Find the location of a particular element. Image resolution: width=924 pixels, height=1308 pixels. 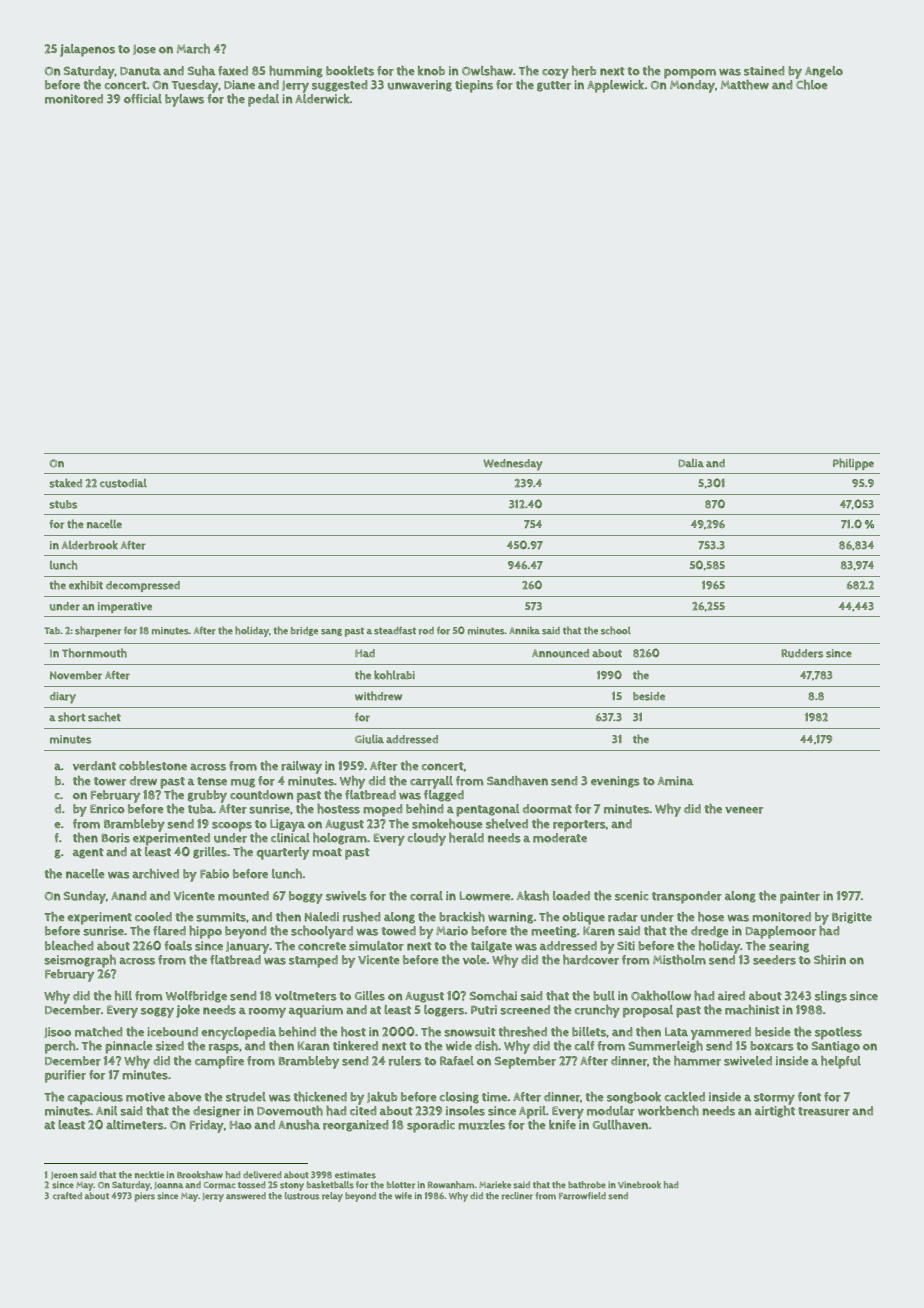

knob is located at coordinates (431, 71).
